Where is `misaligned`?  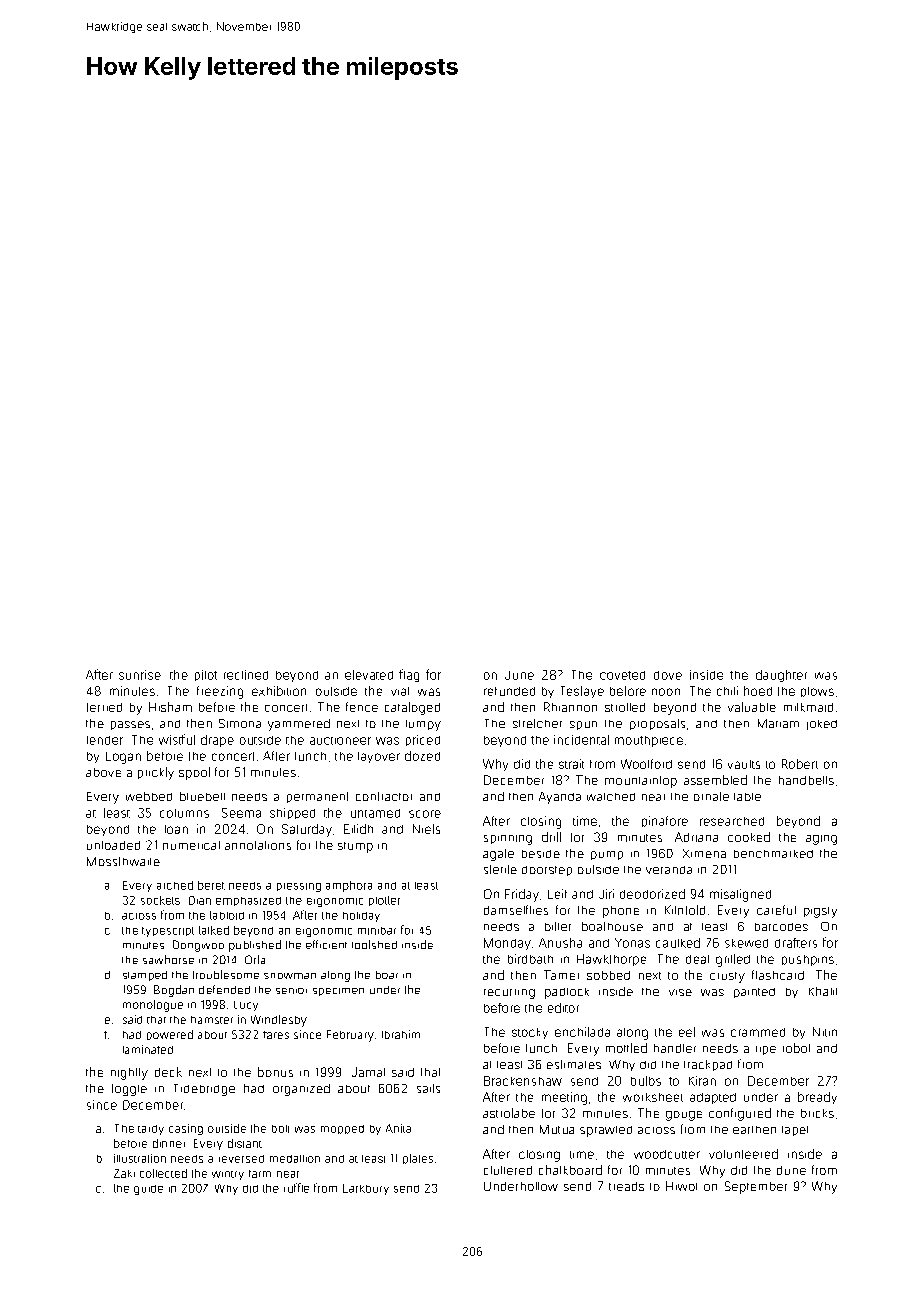
misaligned is located at coordinates (740, 895).
